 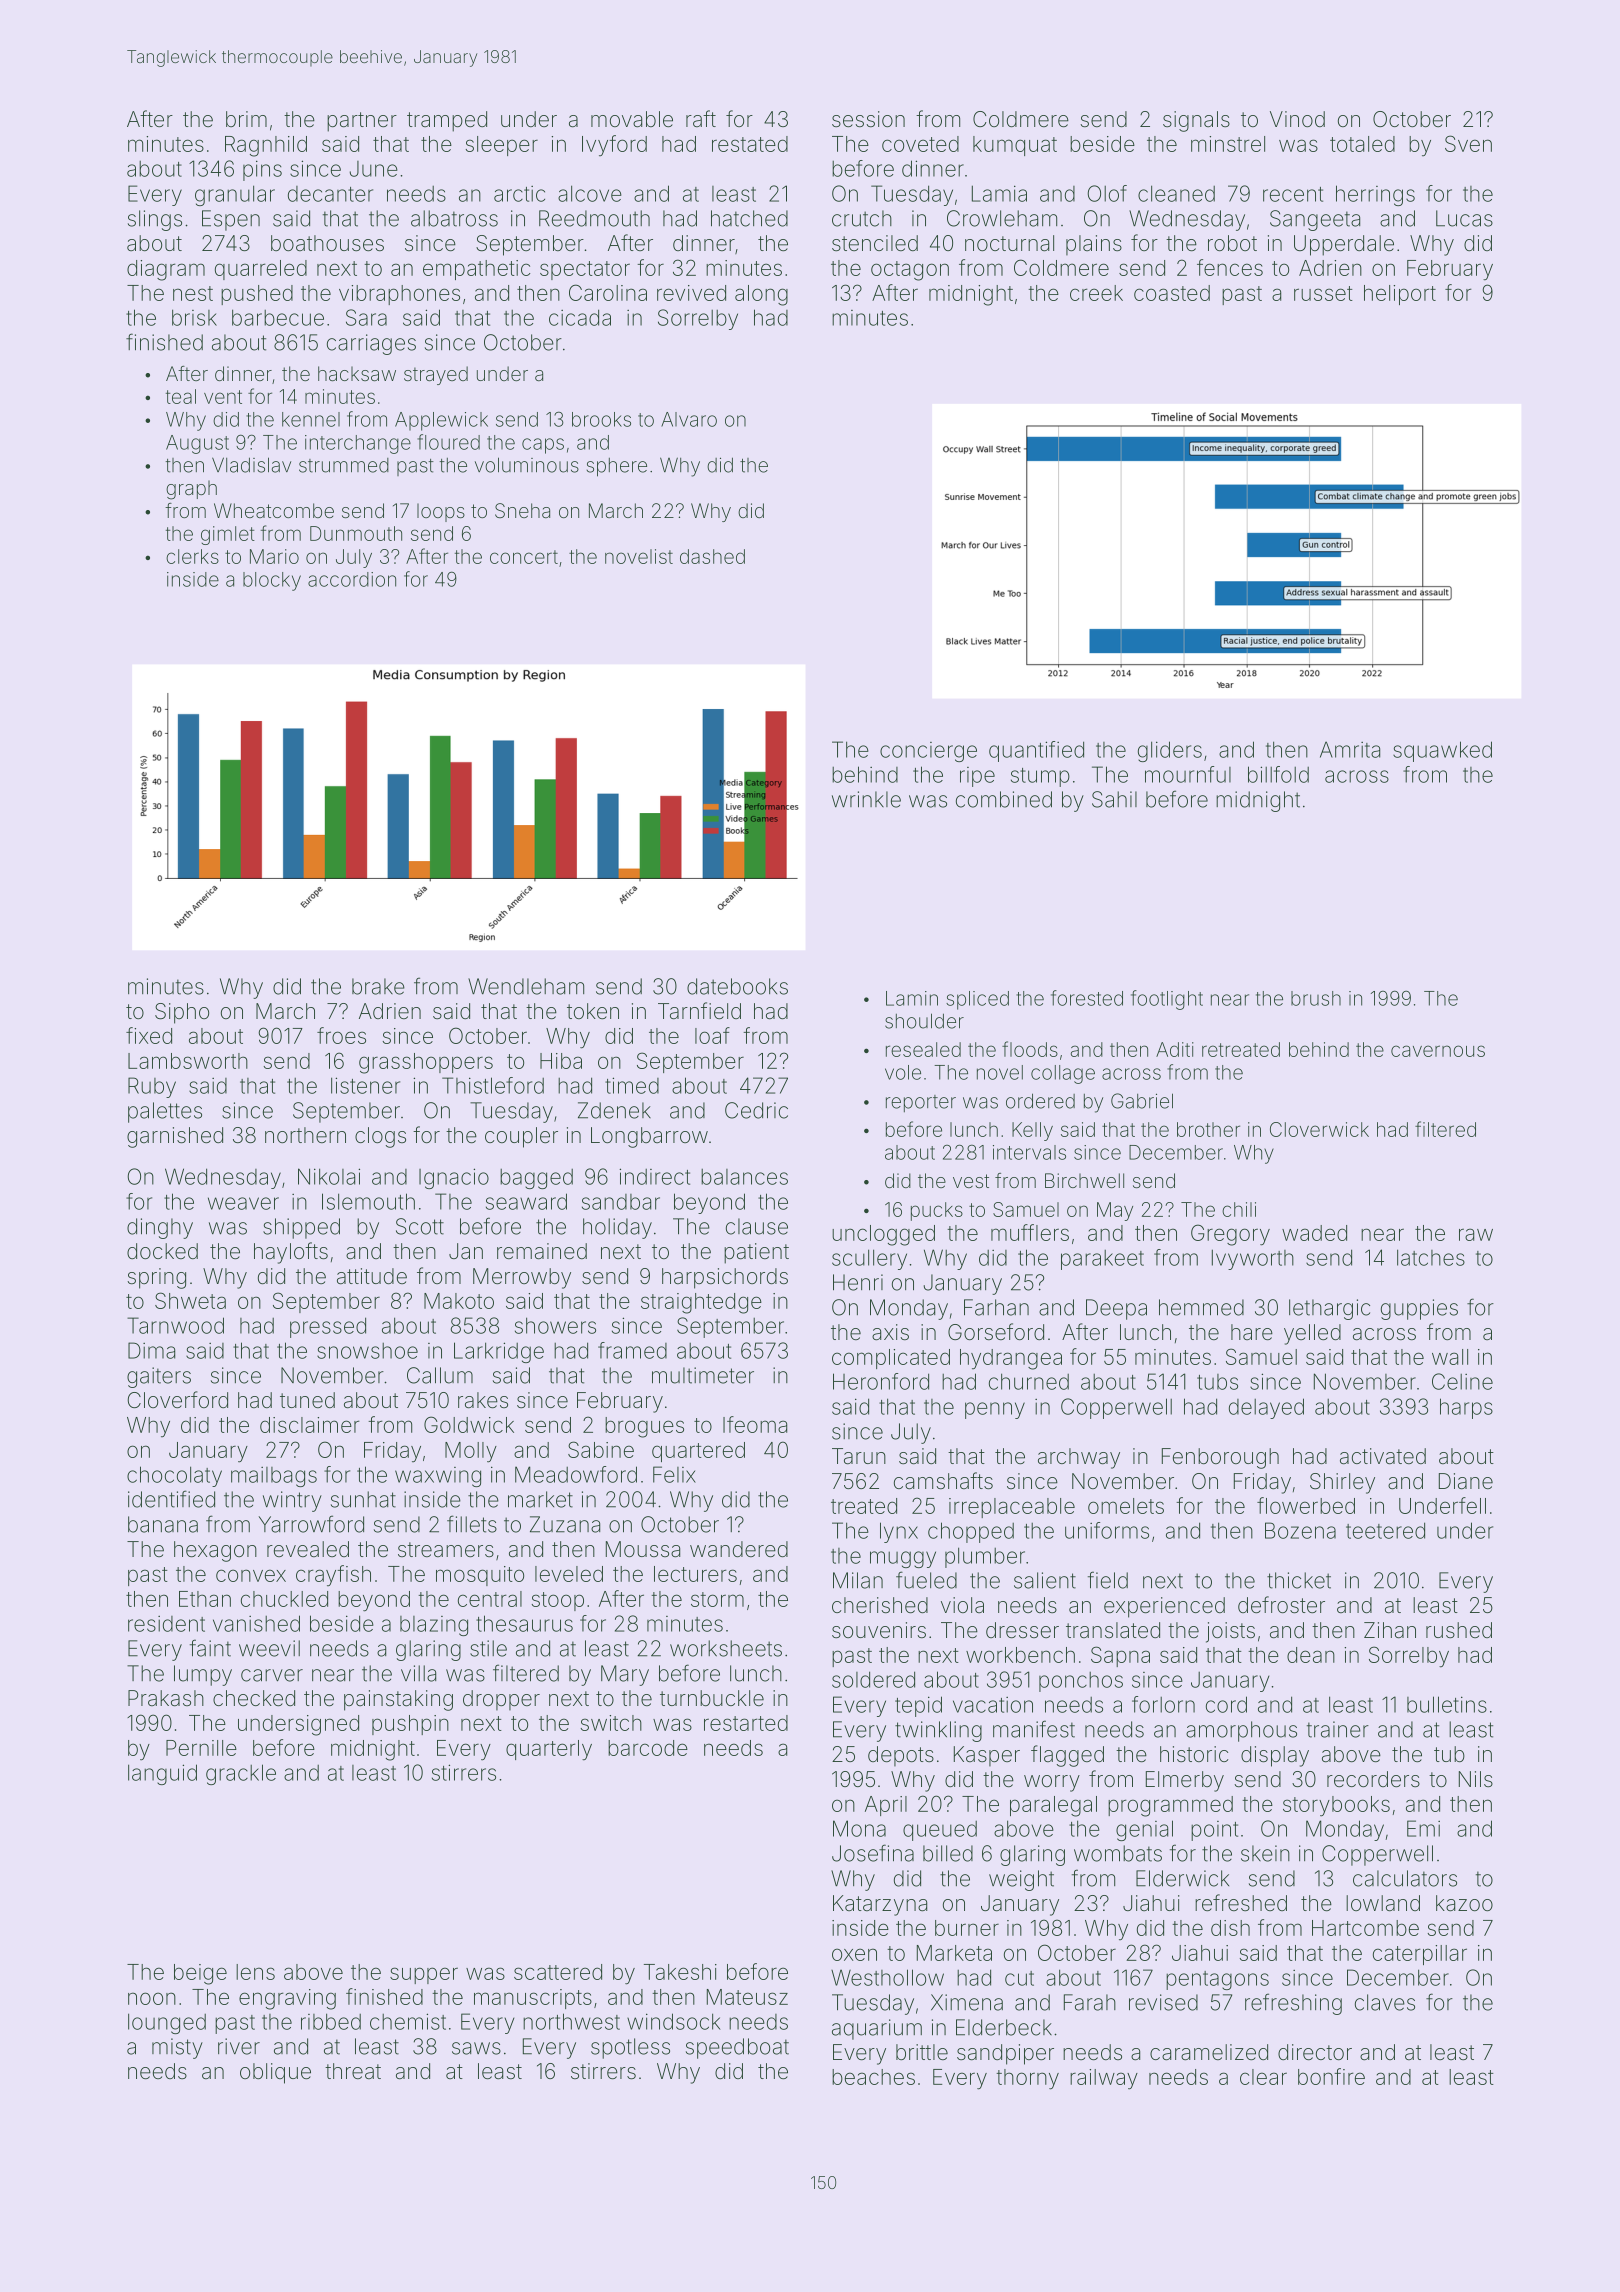 I want to click on lecturers, so click(x=695, y=1574).
